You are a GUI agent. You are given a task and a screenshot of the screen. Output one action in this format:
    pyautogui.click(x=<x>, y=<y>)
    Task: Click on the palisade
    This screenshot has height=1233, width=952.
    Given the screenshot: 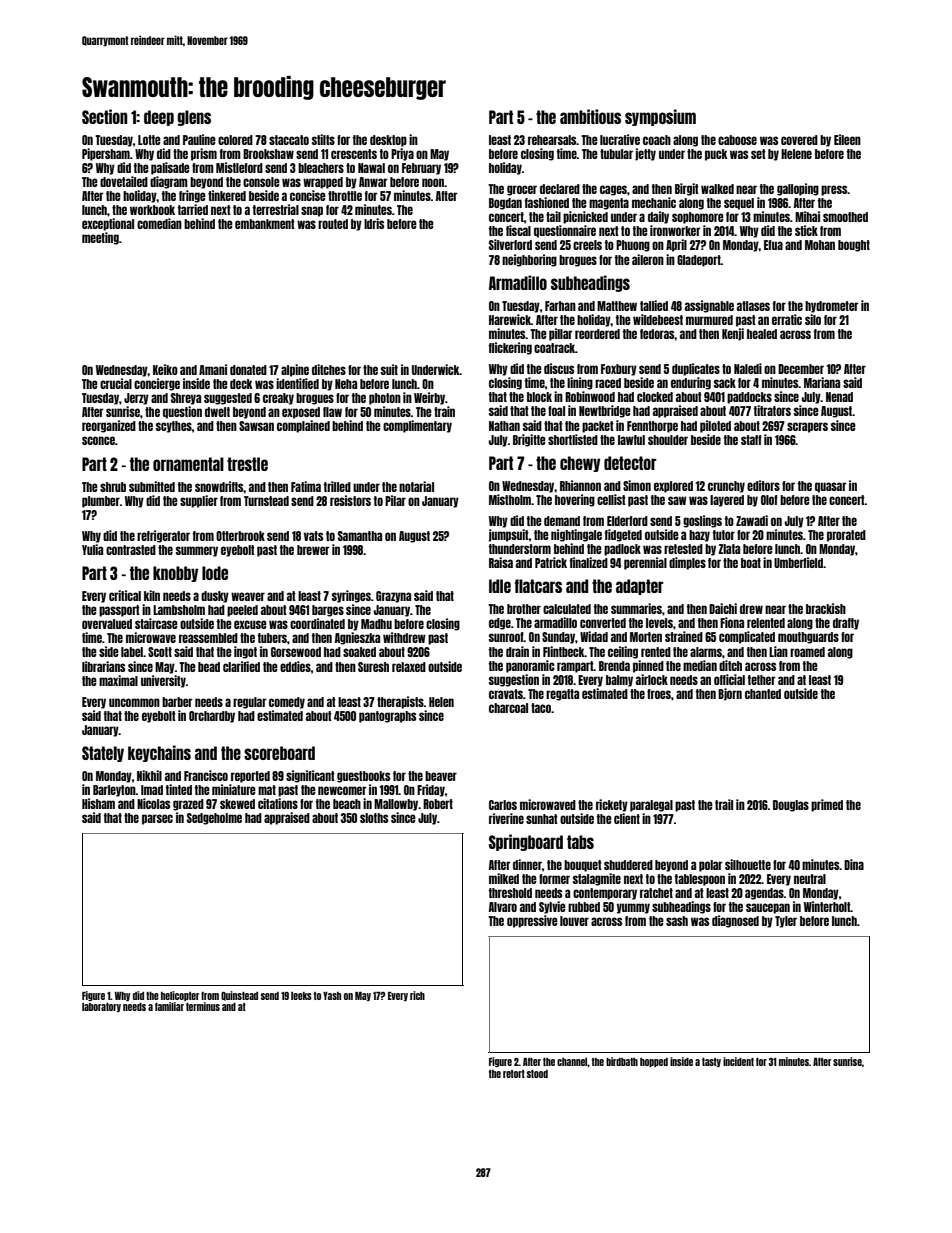 What is the action you would take?
    pyautogui.click(x=170, y=168)
